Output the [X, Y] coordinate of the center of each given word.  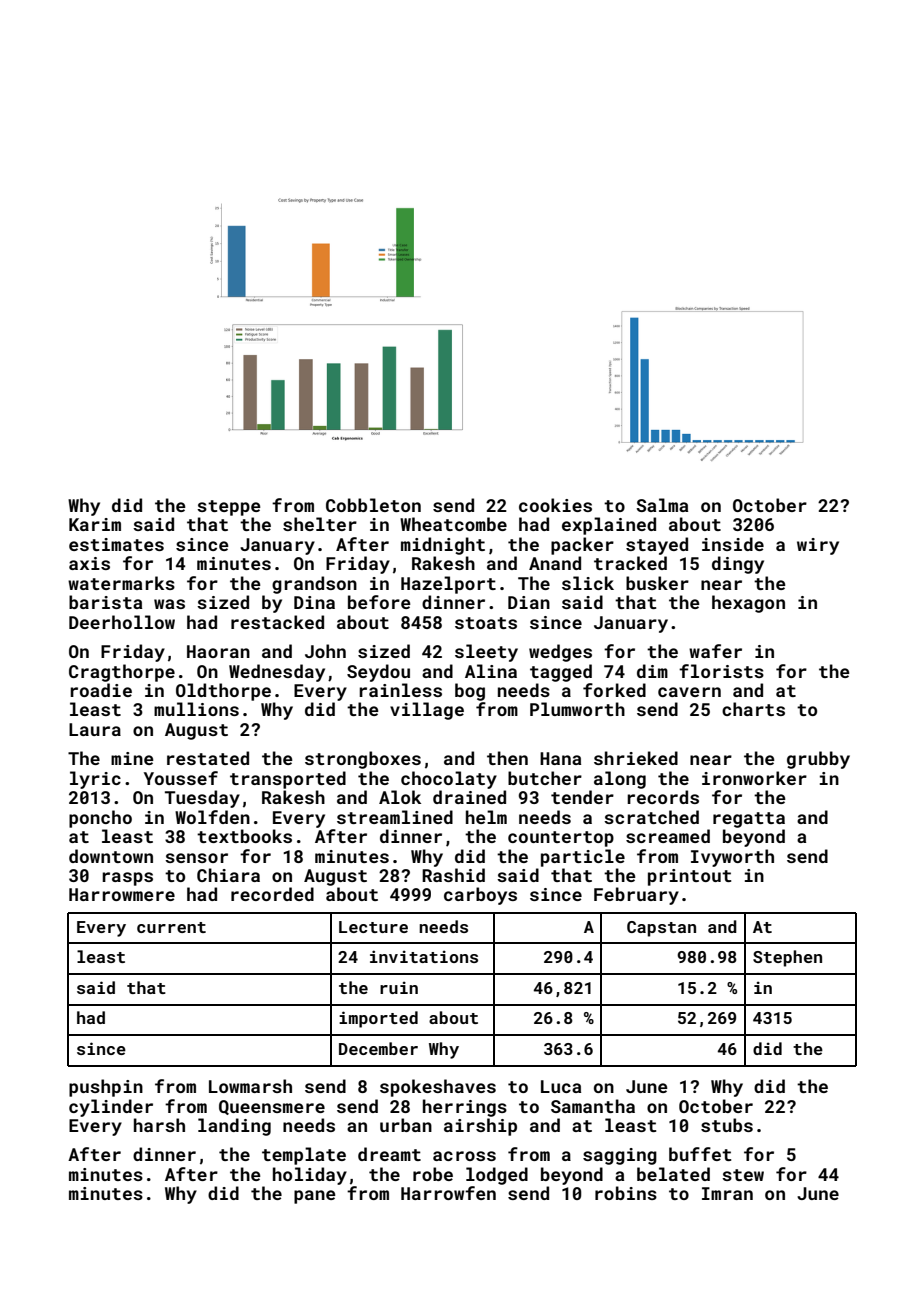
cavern [689, 692]
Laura [95, 729]
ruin [399, 987]
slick [588, 583]
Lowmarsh [250, 1086]
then [507, 758]
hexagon [748, 604]
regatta [749, 820]
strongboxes [363, 760]
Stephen [787, 958]
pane [315, 1197]
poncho [100, 819]
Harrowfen [448, 1193]
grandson [314, 585]
